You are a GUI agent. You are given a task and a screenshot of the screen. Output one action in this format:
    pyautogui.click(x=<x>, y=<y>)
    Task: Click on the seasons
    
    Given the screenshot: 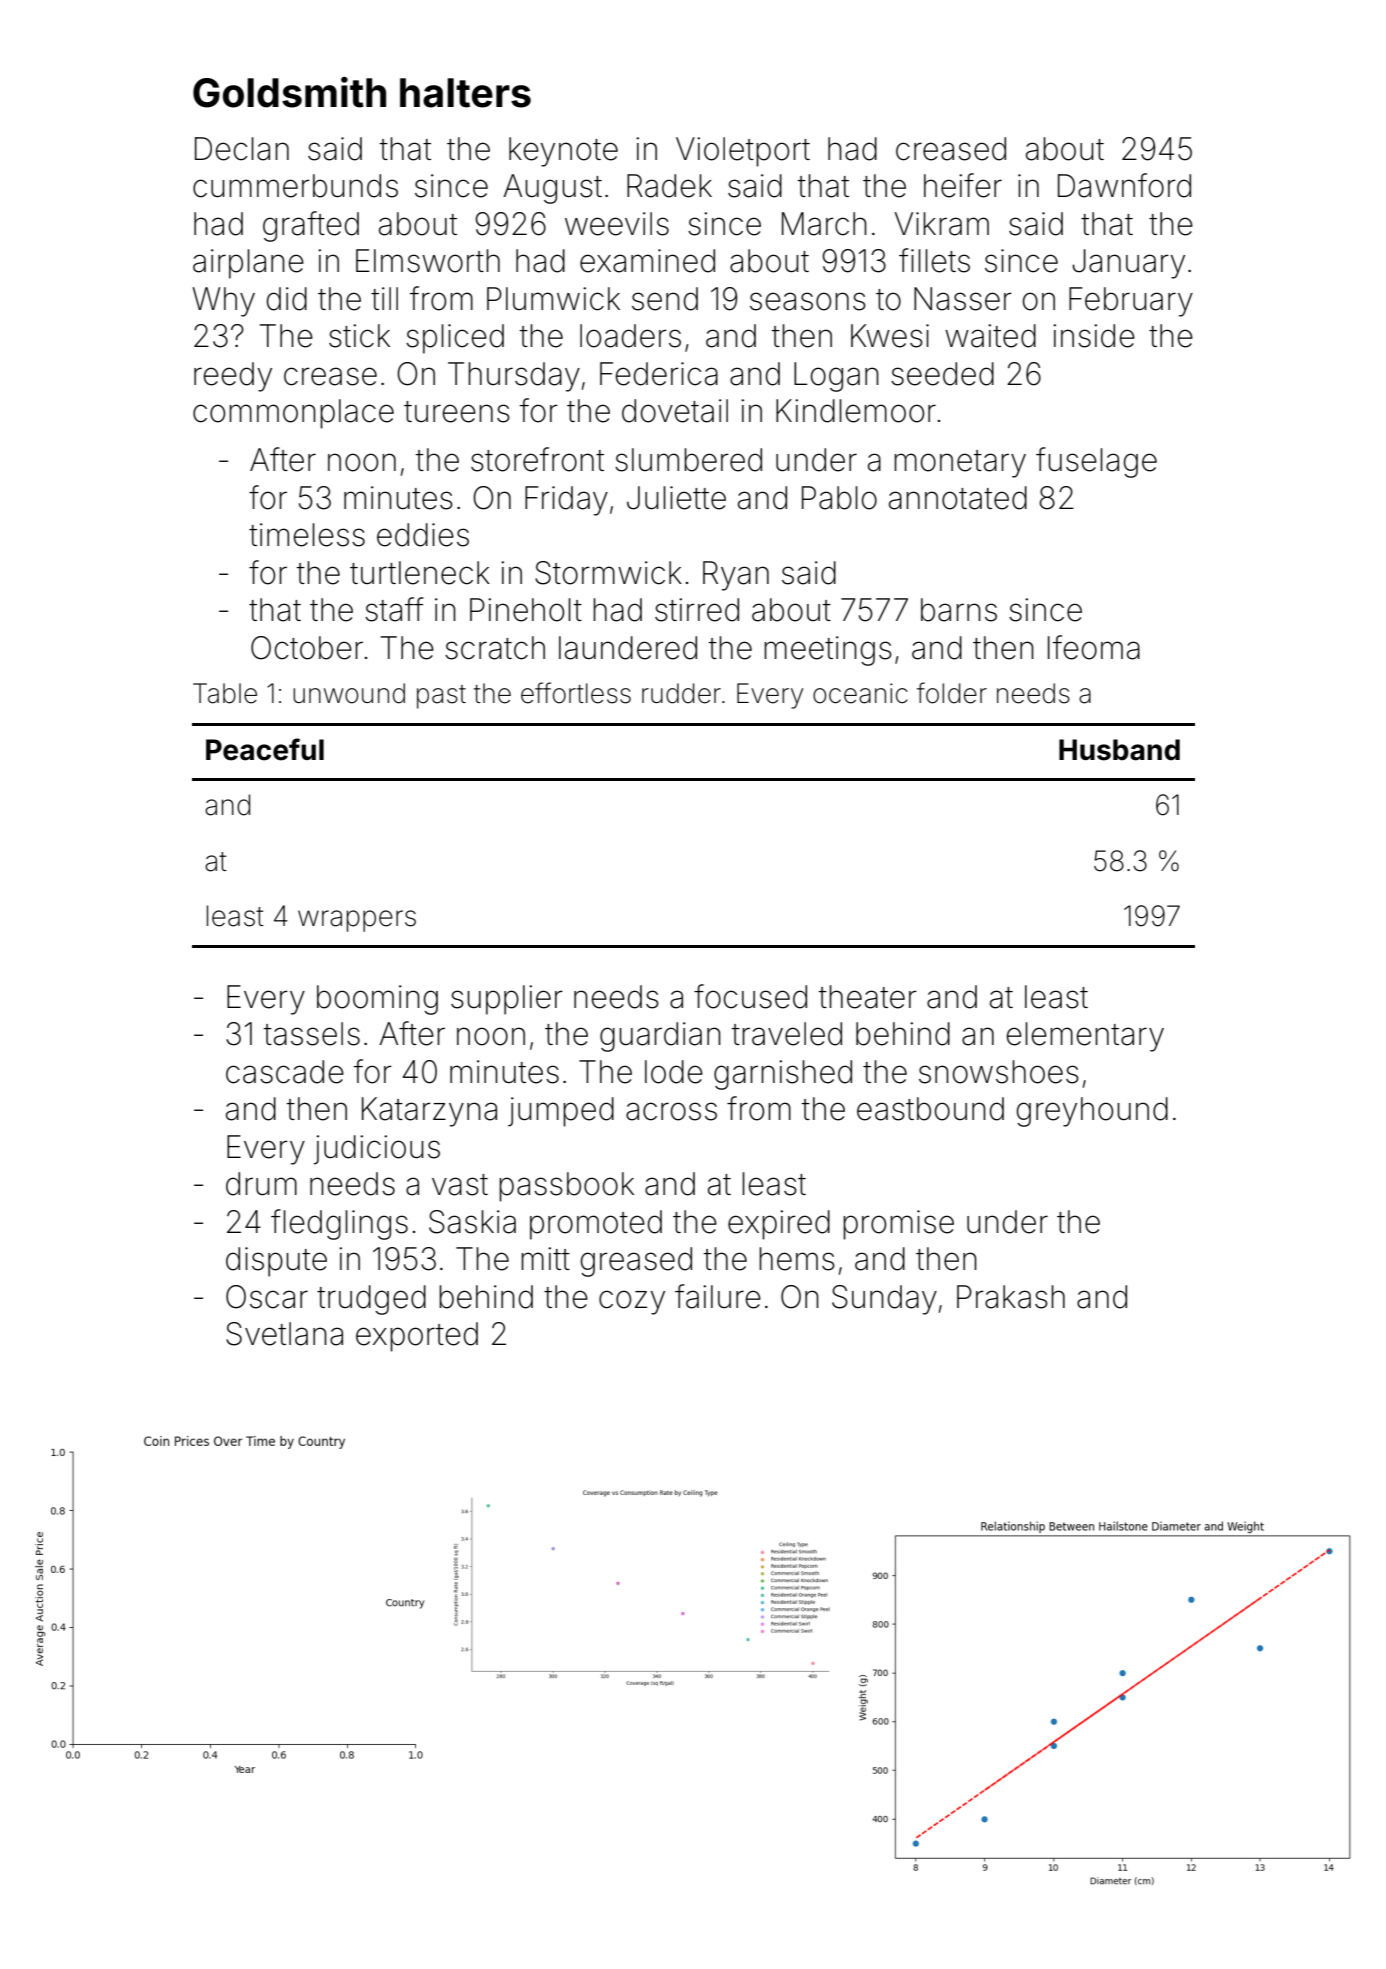 What is the action you would take?
    pyautogui.click(x=808, y=301)
